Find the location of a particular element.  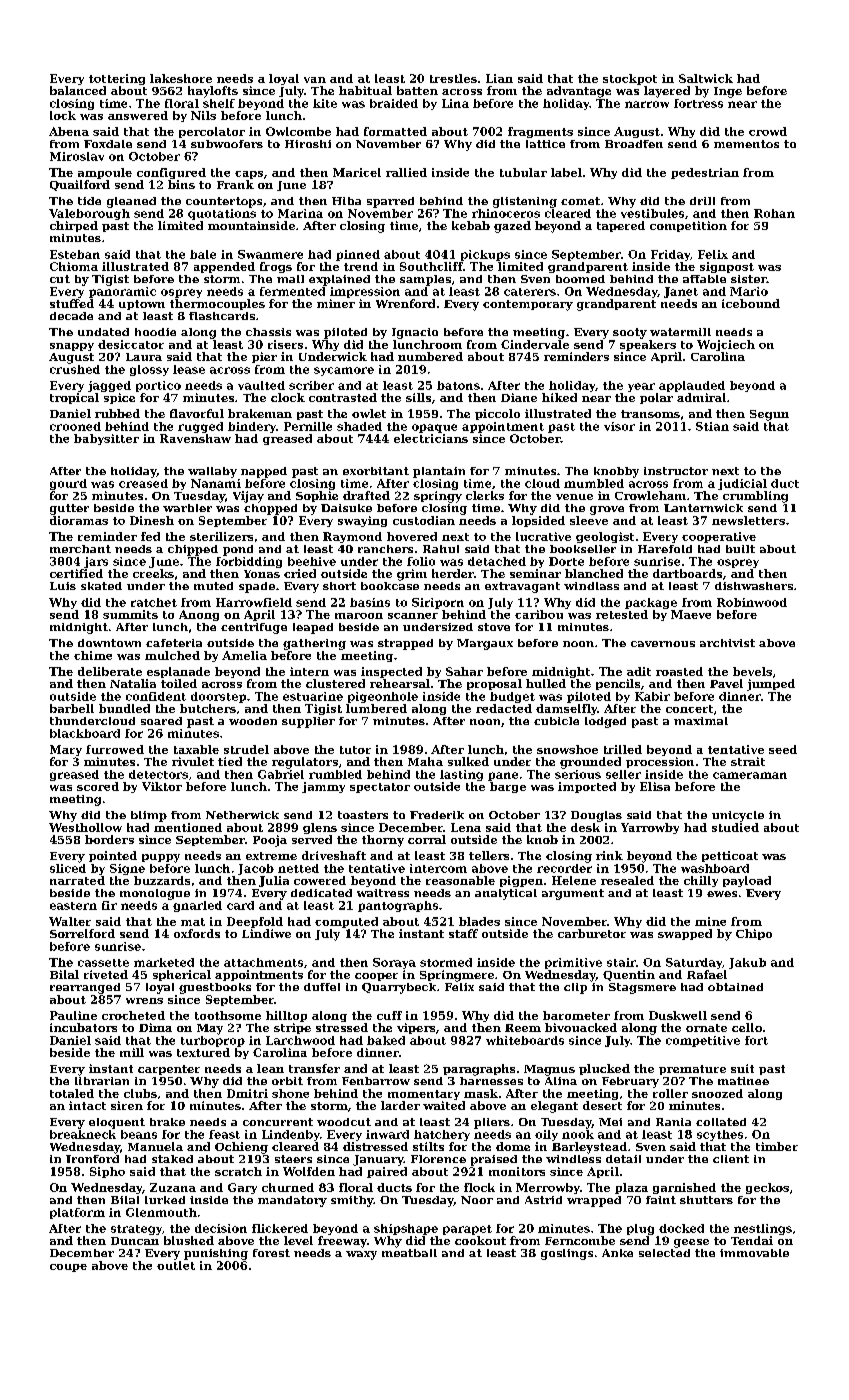

librarian is located at coordinates (102, 1081).
